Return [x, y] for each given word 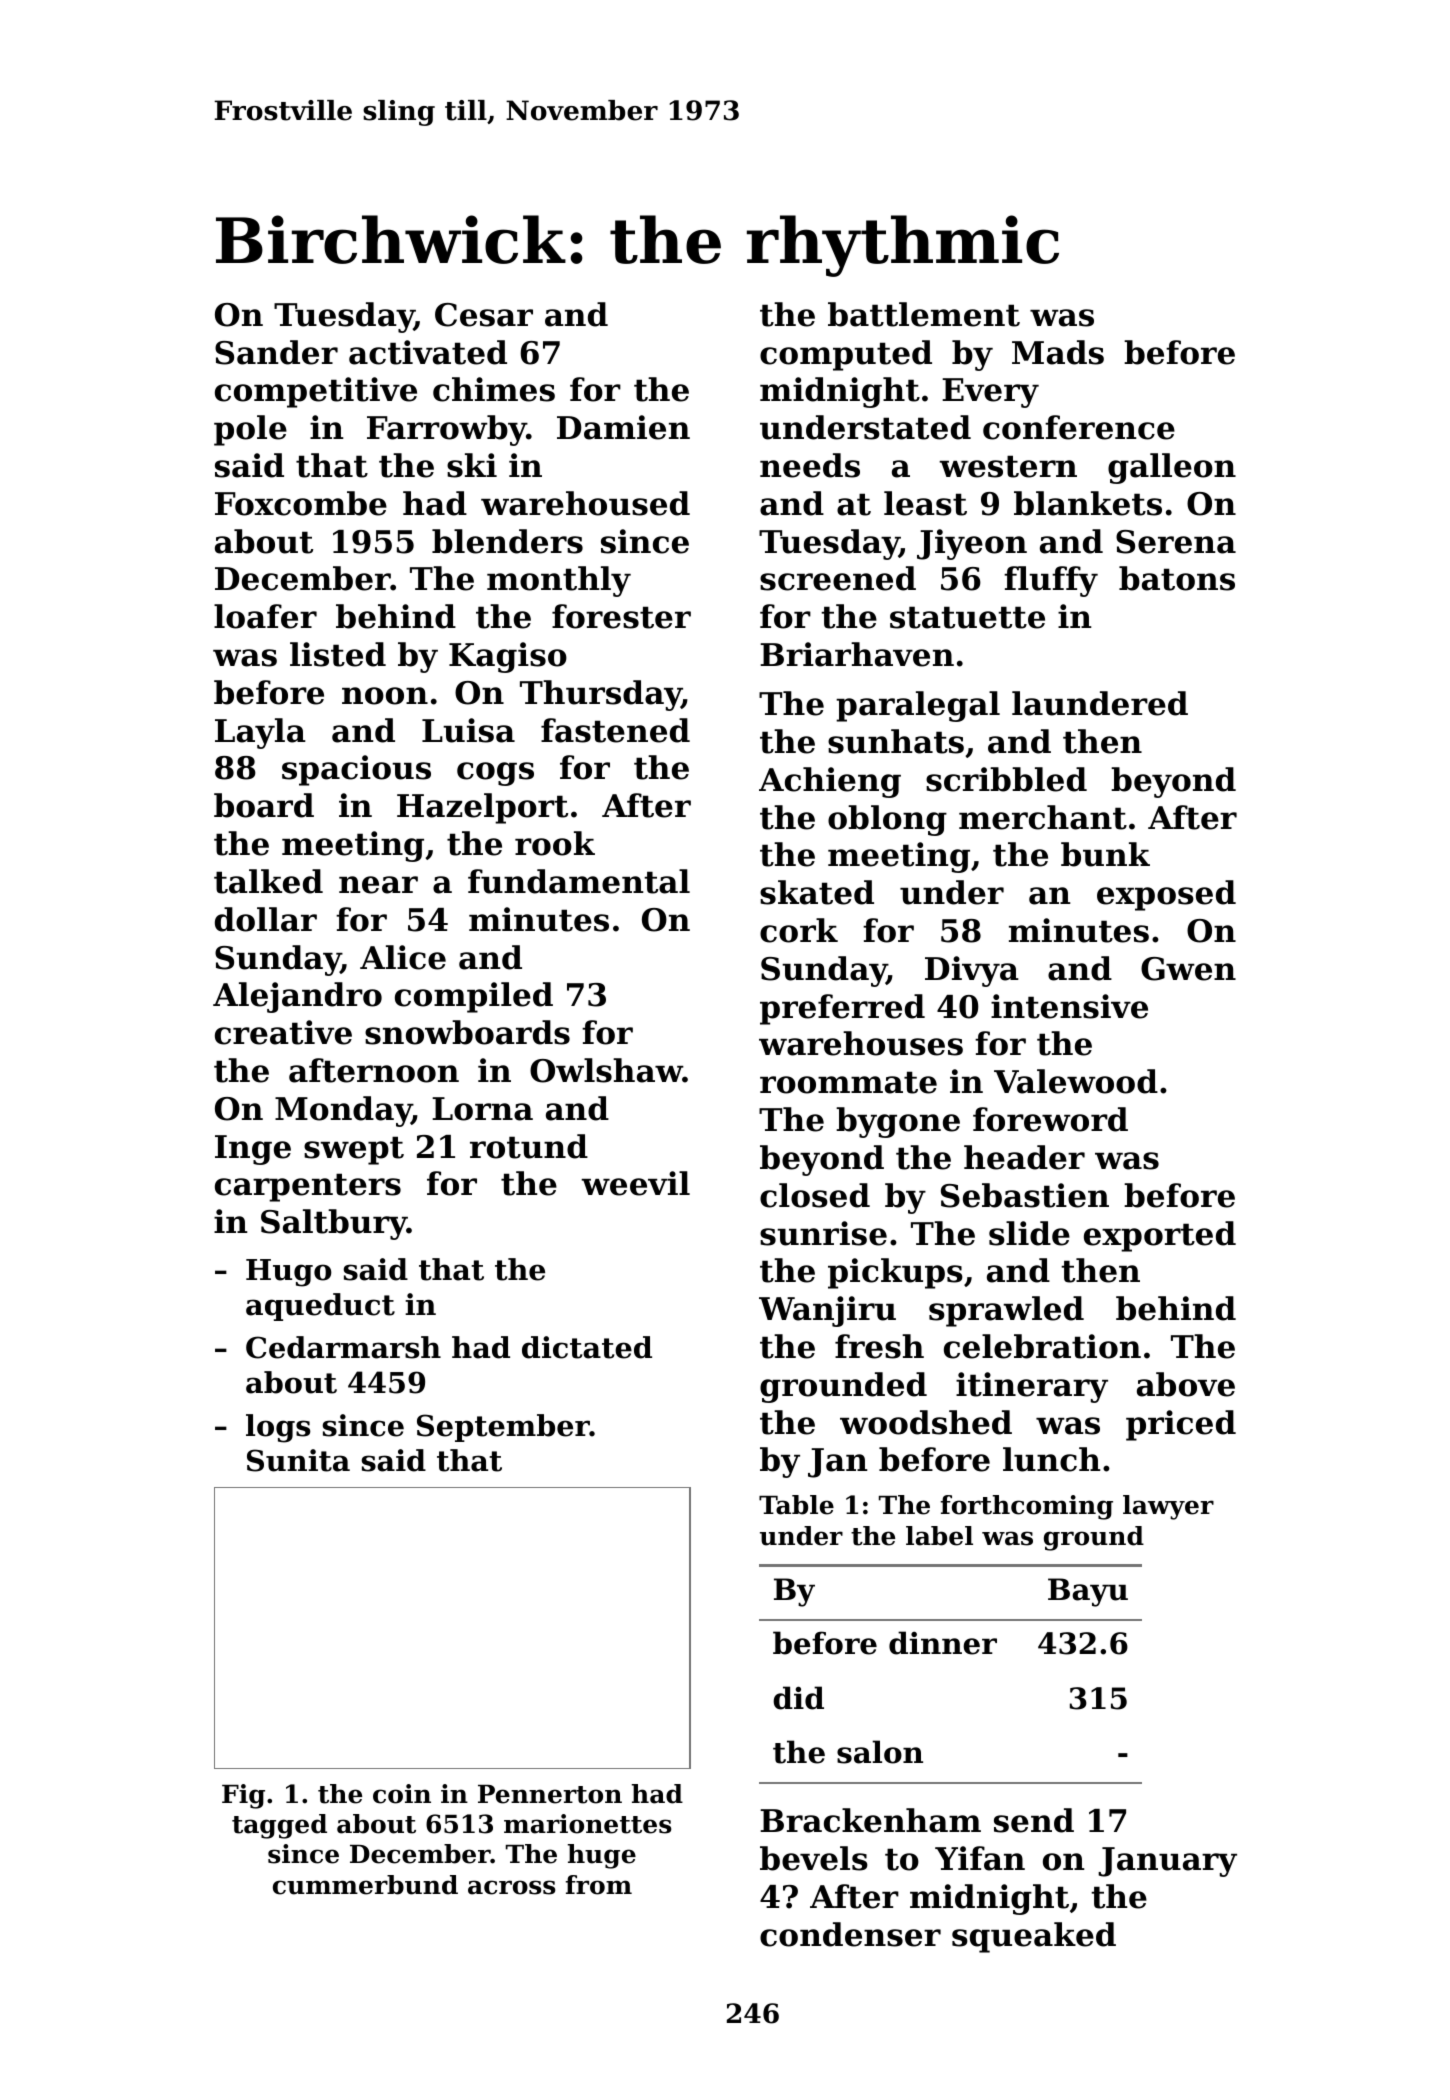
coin [402, 1794]
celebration [1042, 1346]
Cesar [484, 315]
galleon [1172, 468]
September [503, 1428]
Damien [623, 427]
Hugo [289, 1273]
